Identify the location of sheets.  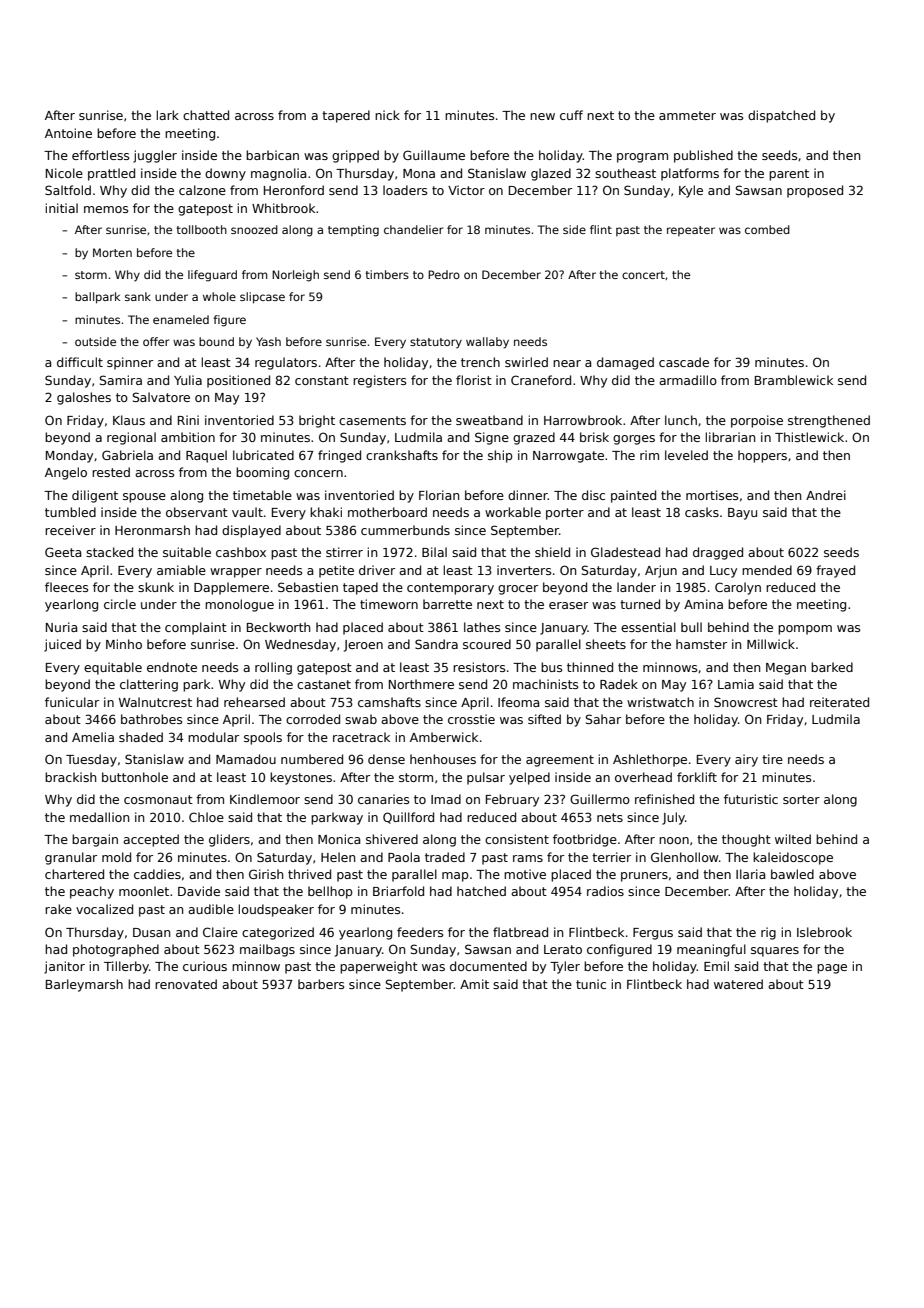
(606, 644).
